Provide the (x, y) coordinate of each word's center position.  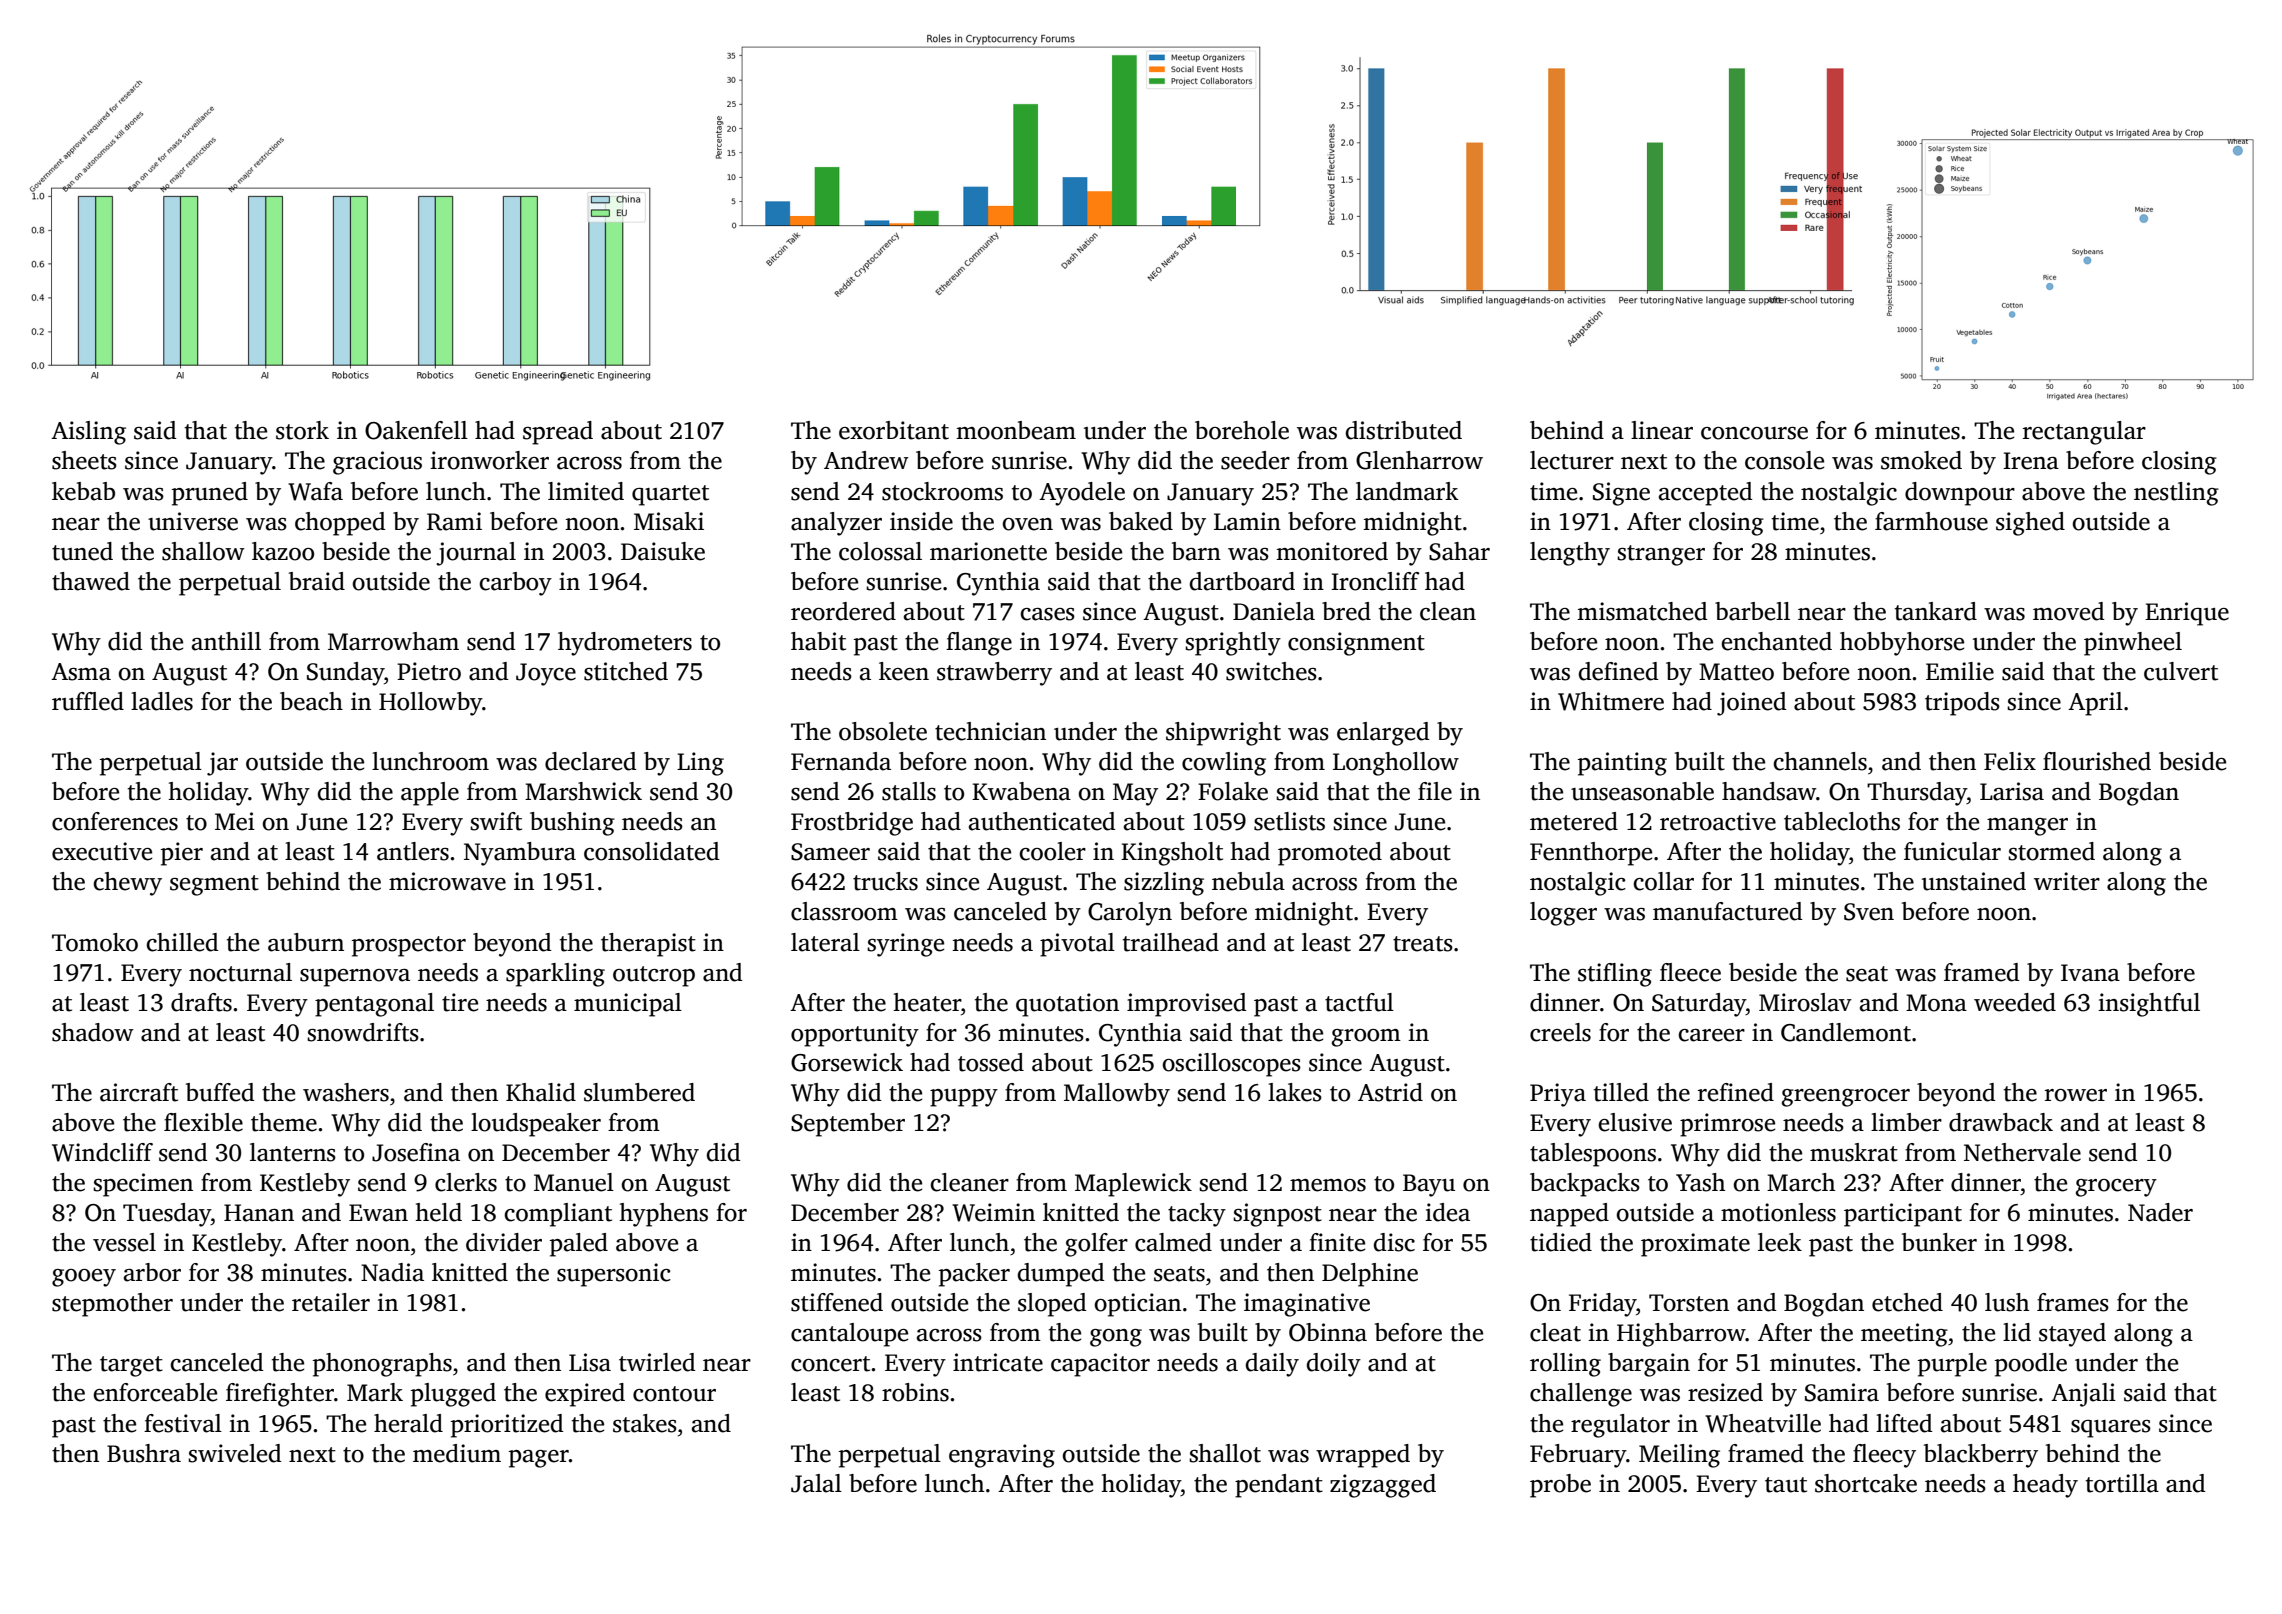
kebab (83, 491)
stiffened (837, 1302)
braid (317, 581)
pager (539, 1459)
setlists (1289, 821)
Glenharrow (1419, 460)
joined (1752, 704)
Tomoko (95, 942)
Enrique (2187, 614)
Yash (1700, 1182)
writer (2067, 881)
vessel (124, 1242)
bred (1346, 611)
